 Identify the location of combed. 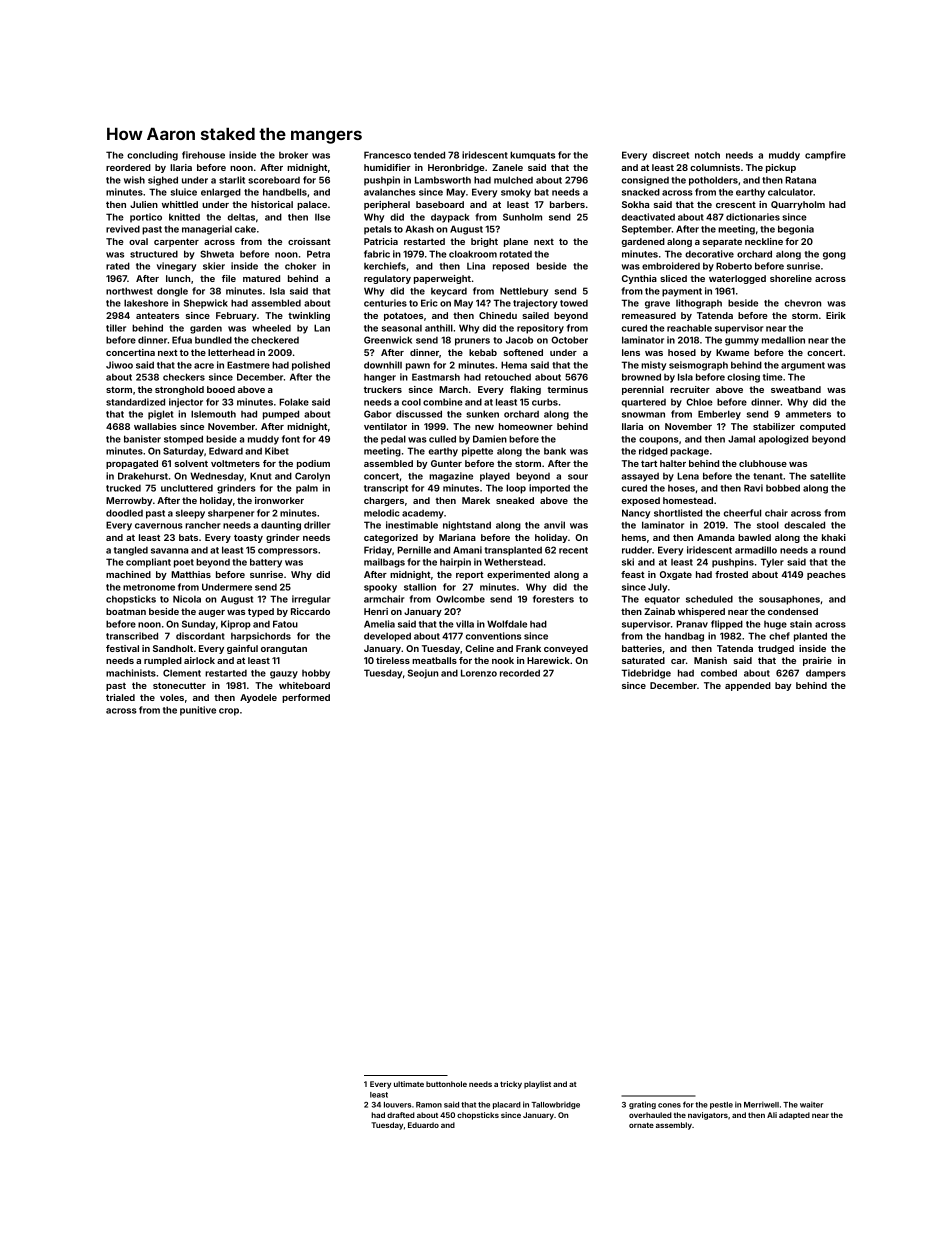
(719, 673).
